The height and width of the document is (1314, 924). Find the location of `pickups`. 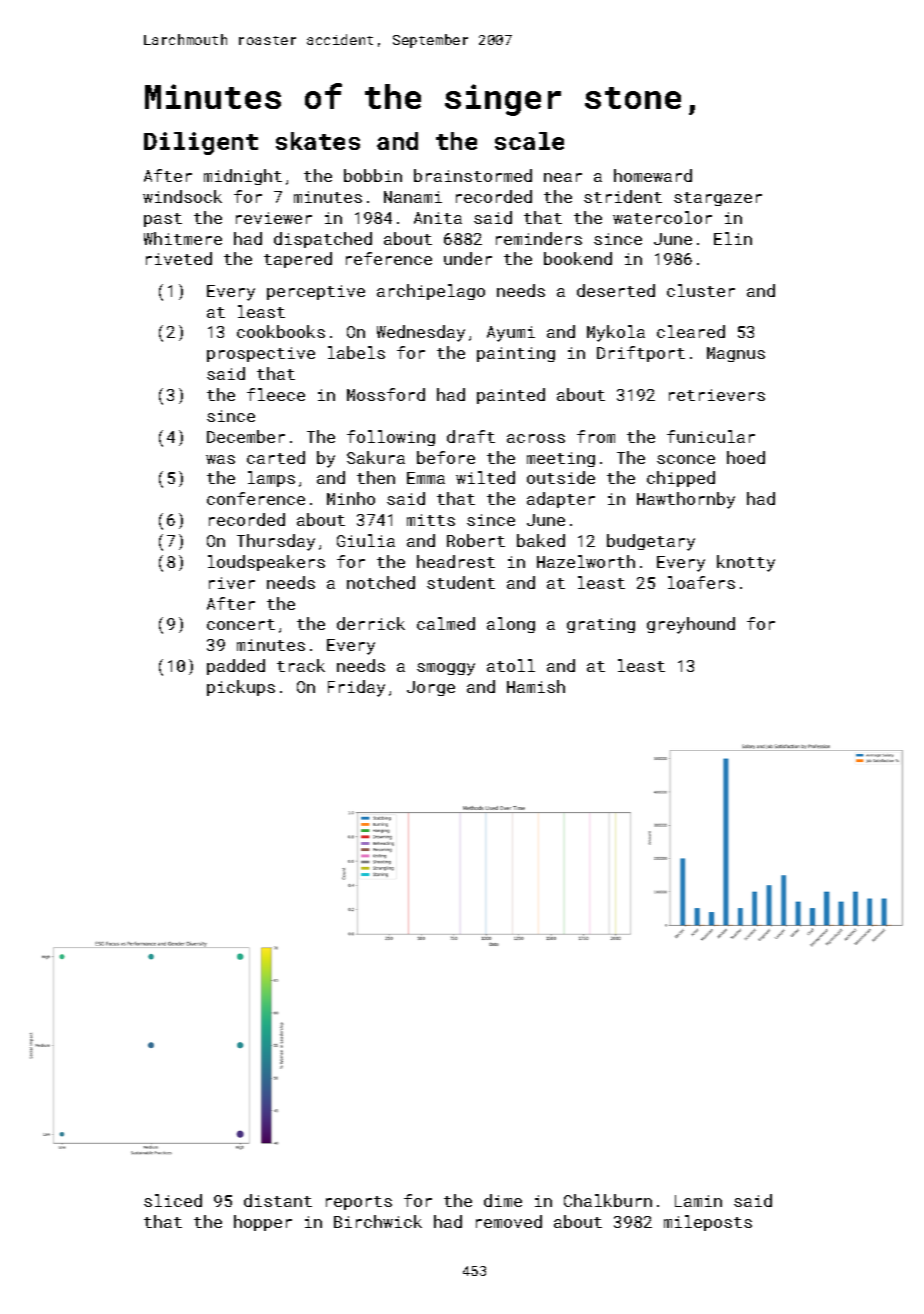

pickups is located at coordinates (241, 688).
